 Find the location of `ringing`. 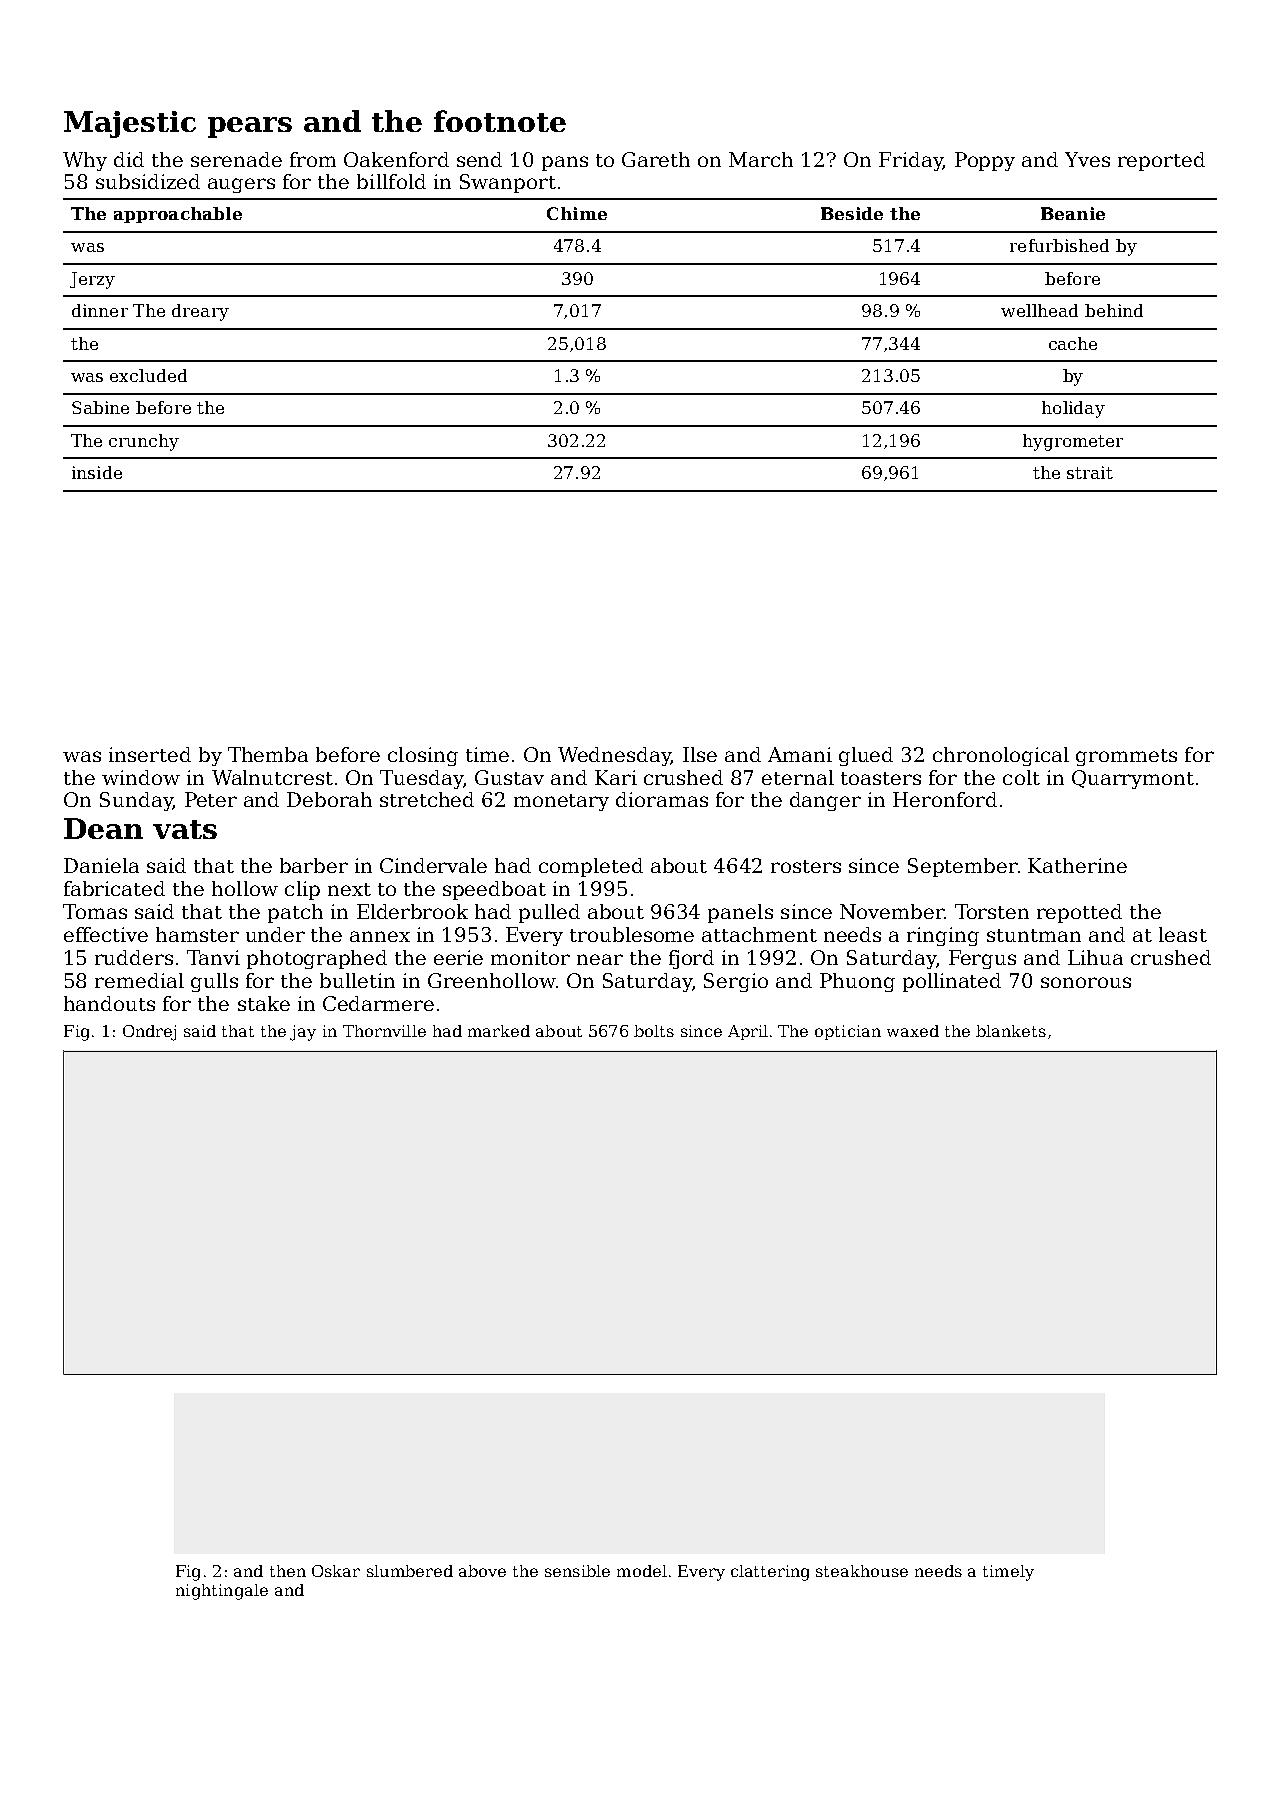

ringing is located at coordinates (943, 936).
